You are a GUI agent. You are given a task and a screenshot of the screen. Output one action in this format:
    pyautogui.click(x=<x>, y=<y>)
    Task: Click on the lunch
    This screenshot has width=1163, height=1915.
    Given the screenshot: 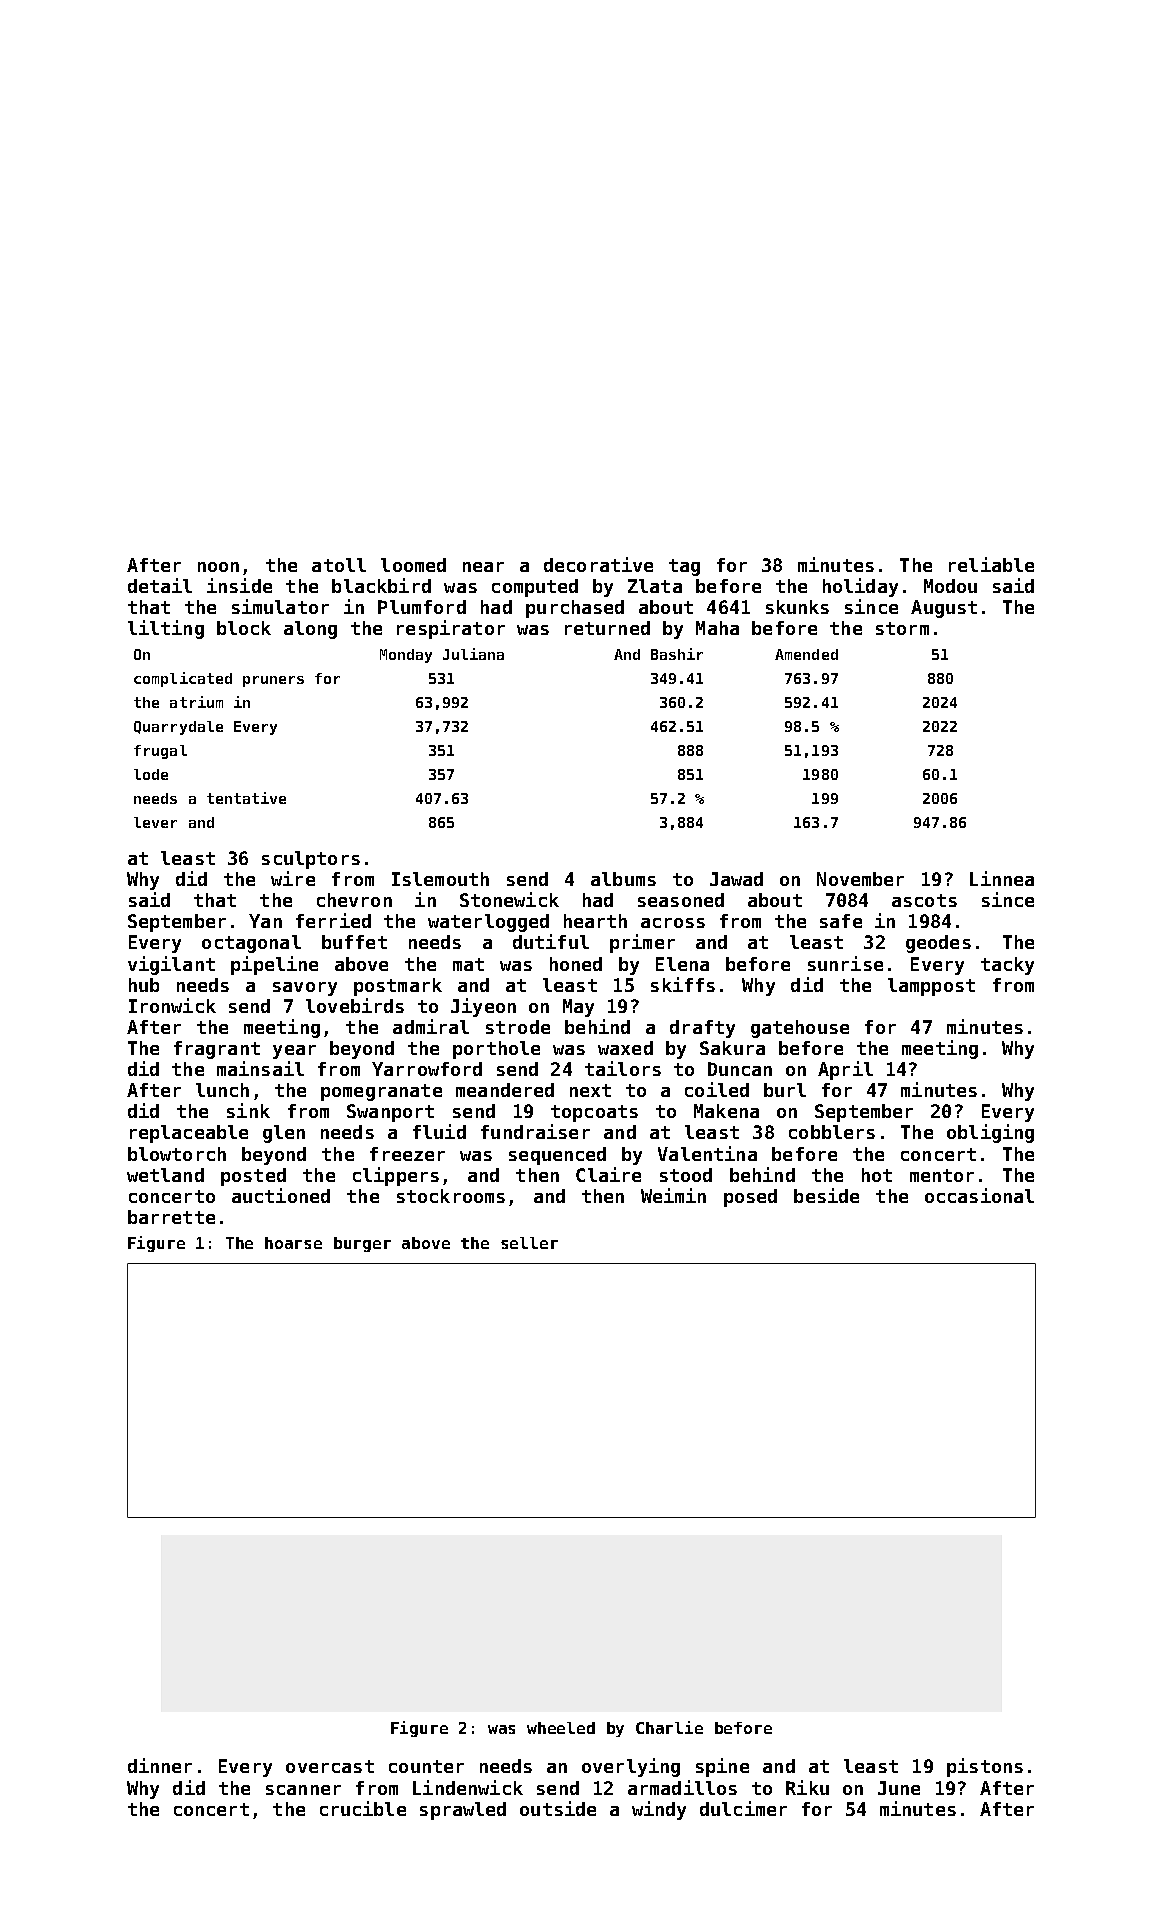 What is the action you would take?
    pyautogui.click(x=222, y=1090)
